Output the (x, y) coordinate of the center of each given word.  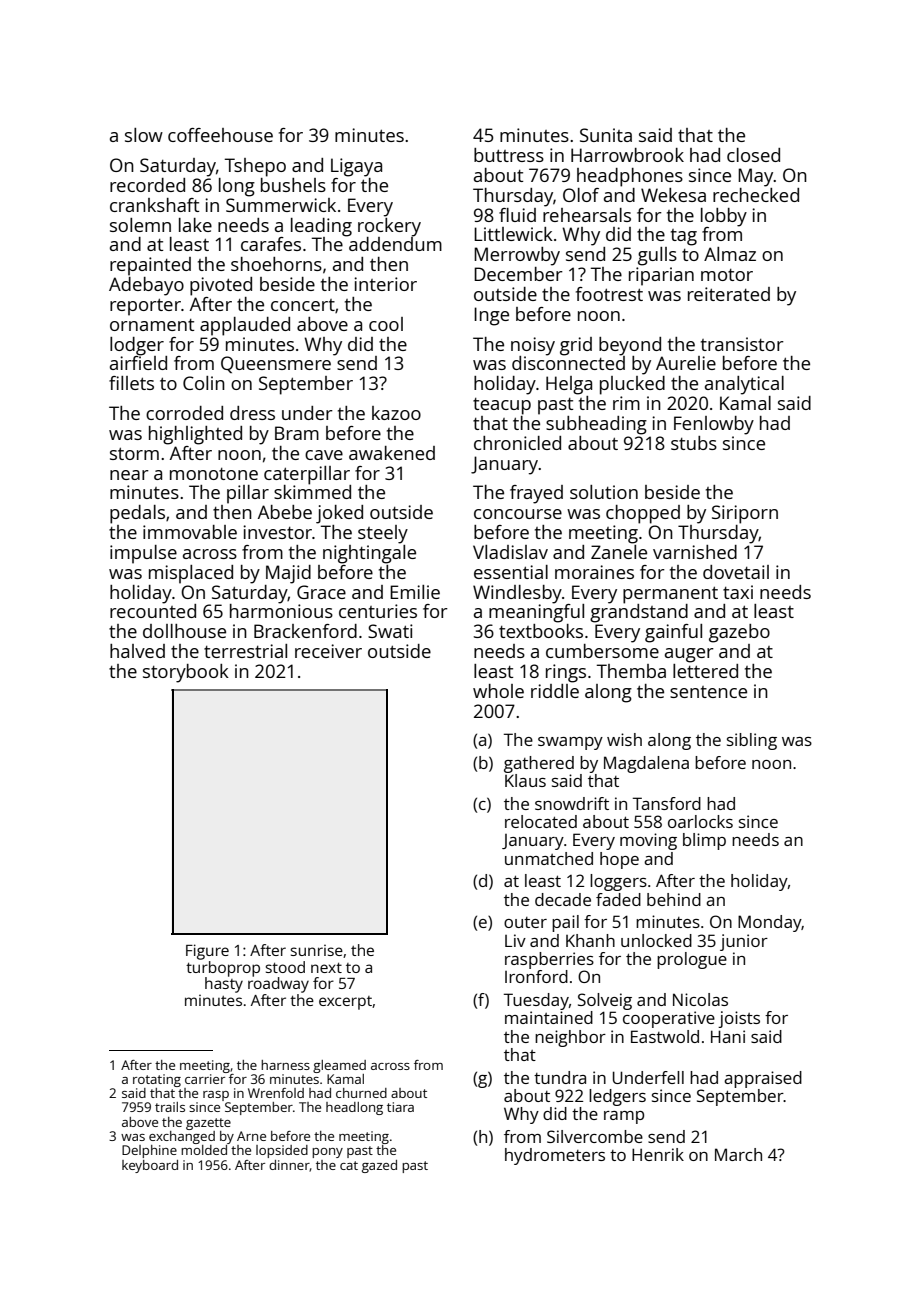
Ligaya (356, 167)
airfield (138, 363)
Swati (390, 631)
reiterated (729, 294)
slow (144, 135)
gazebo (739, 633)
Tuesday (536, 1001)
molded (204, 1150)
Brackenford (305, 631)
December (518, 274)
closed (753, 155)
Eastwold (665, 1036)
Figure (207, 952)
